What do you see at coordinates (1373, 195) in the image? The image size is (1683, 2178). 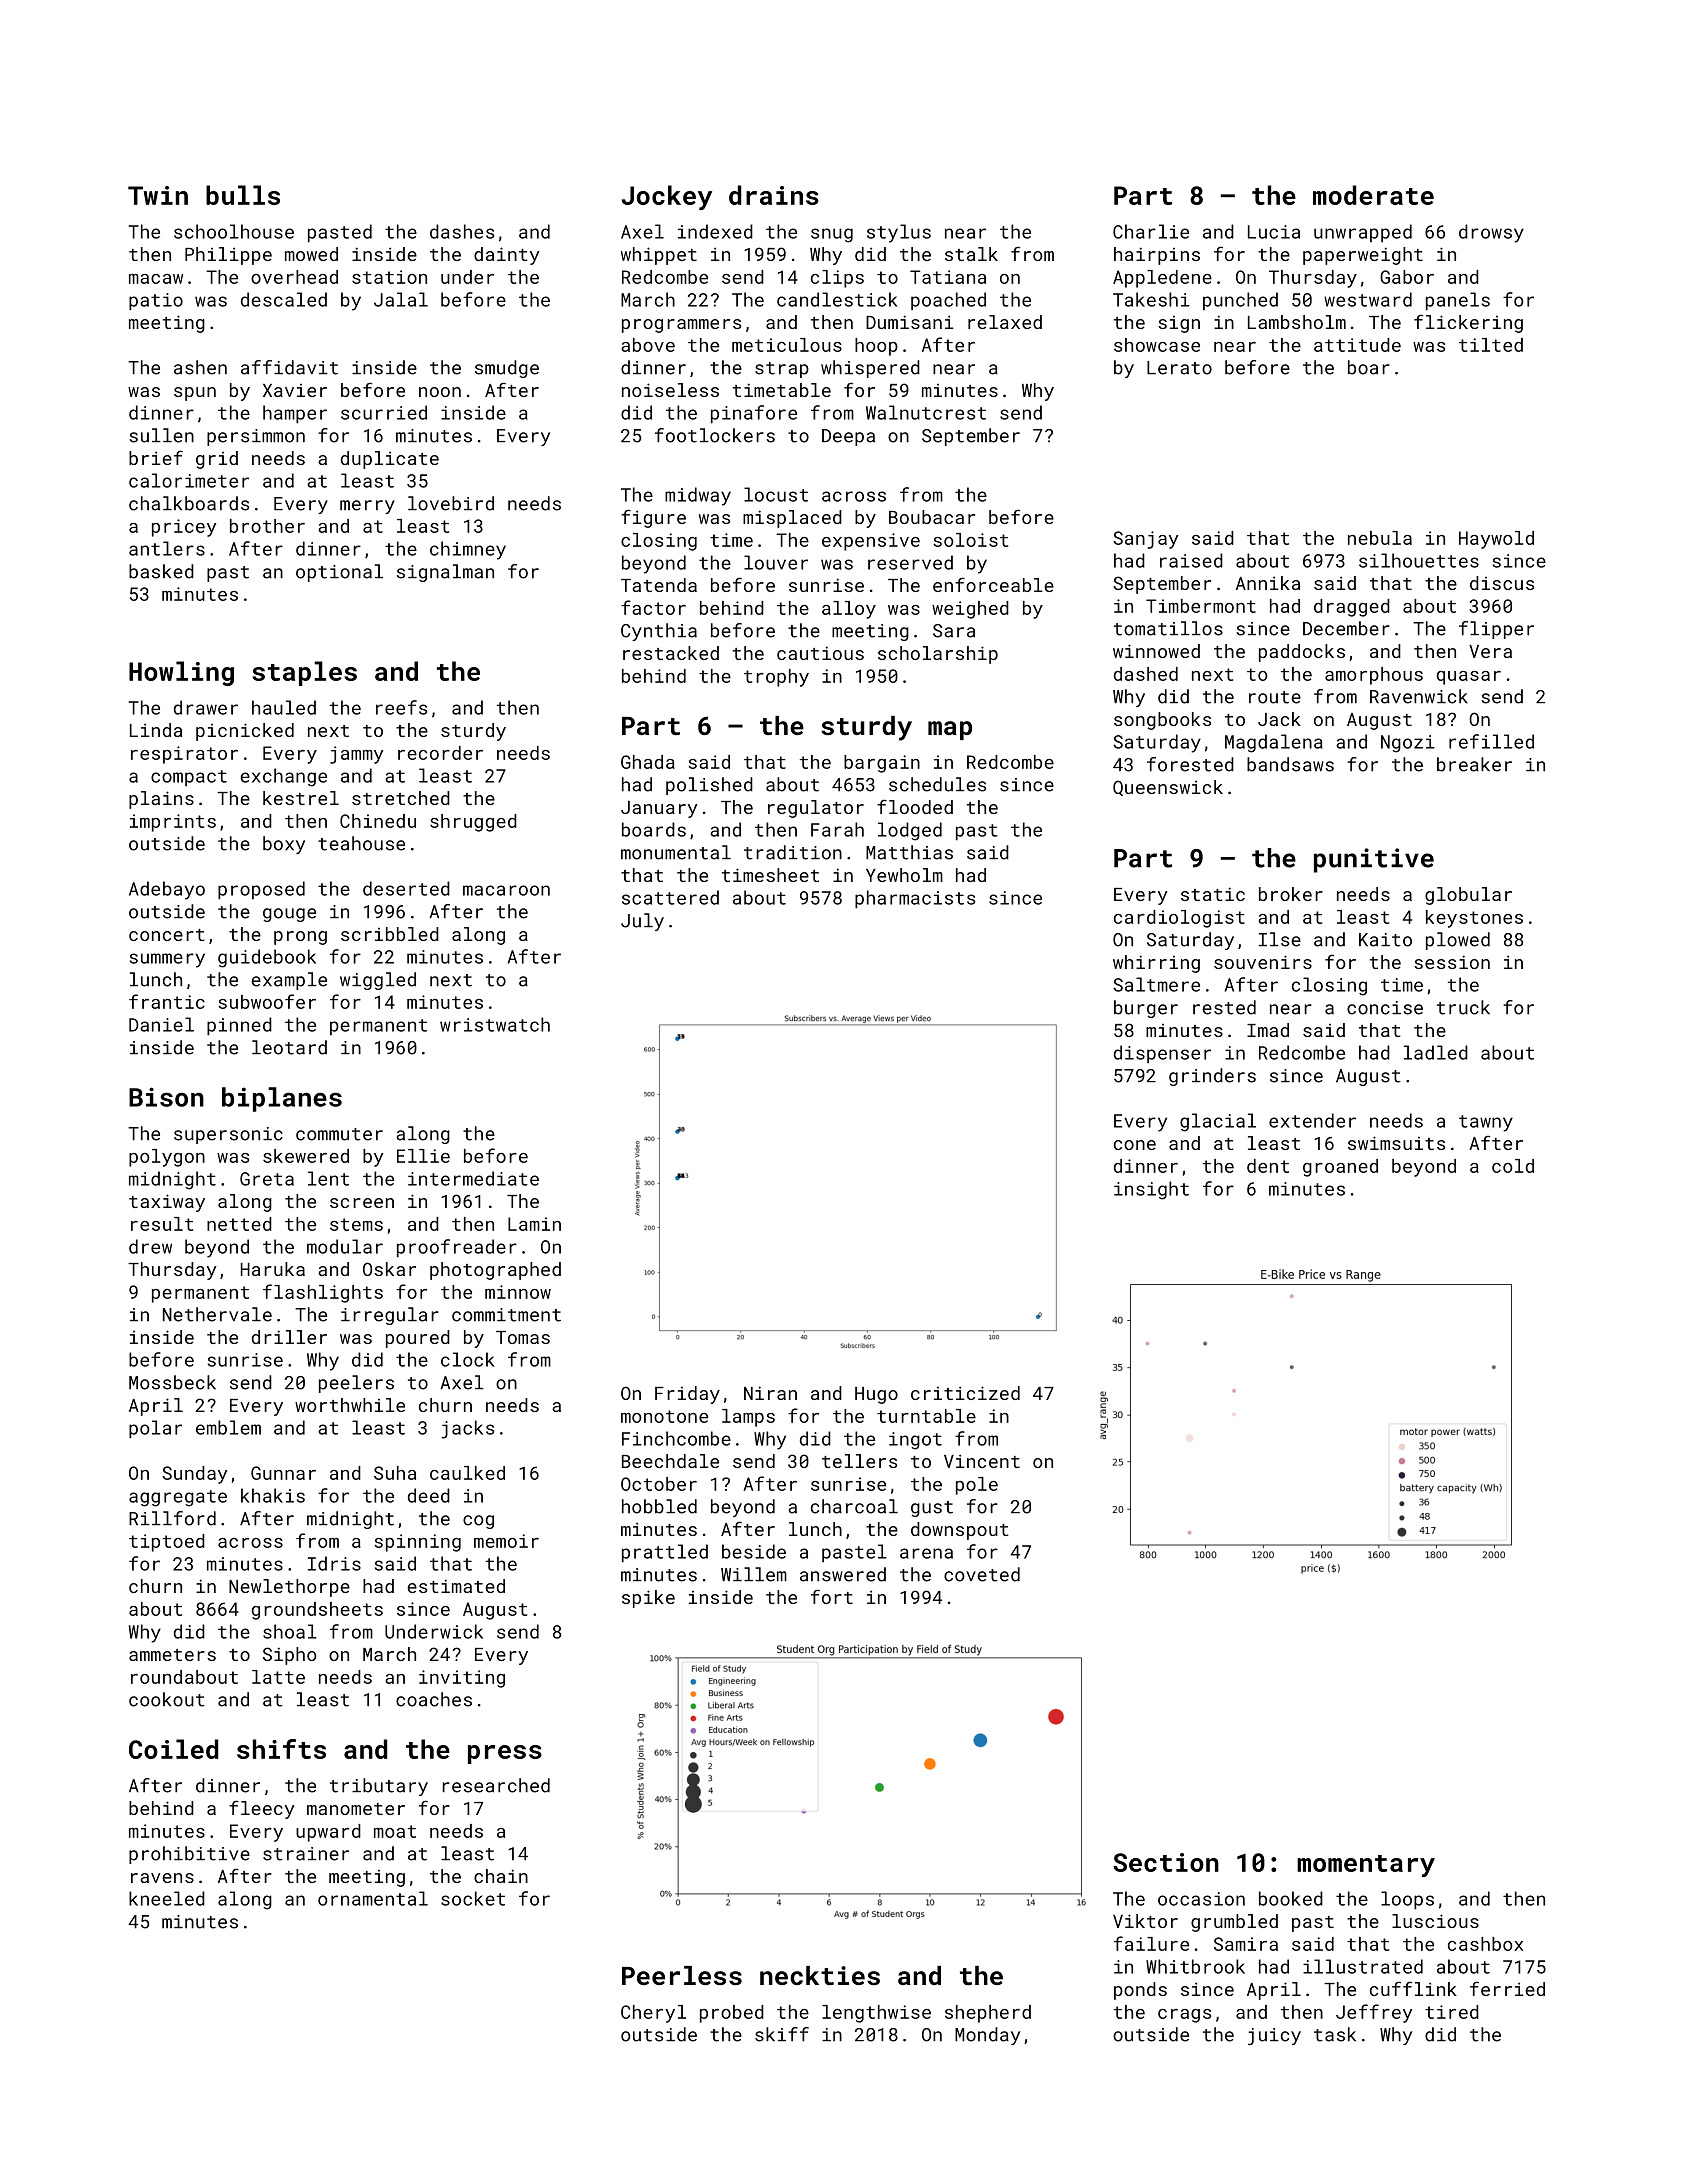 I see `moderate` at bounding box center [1373, 195].
